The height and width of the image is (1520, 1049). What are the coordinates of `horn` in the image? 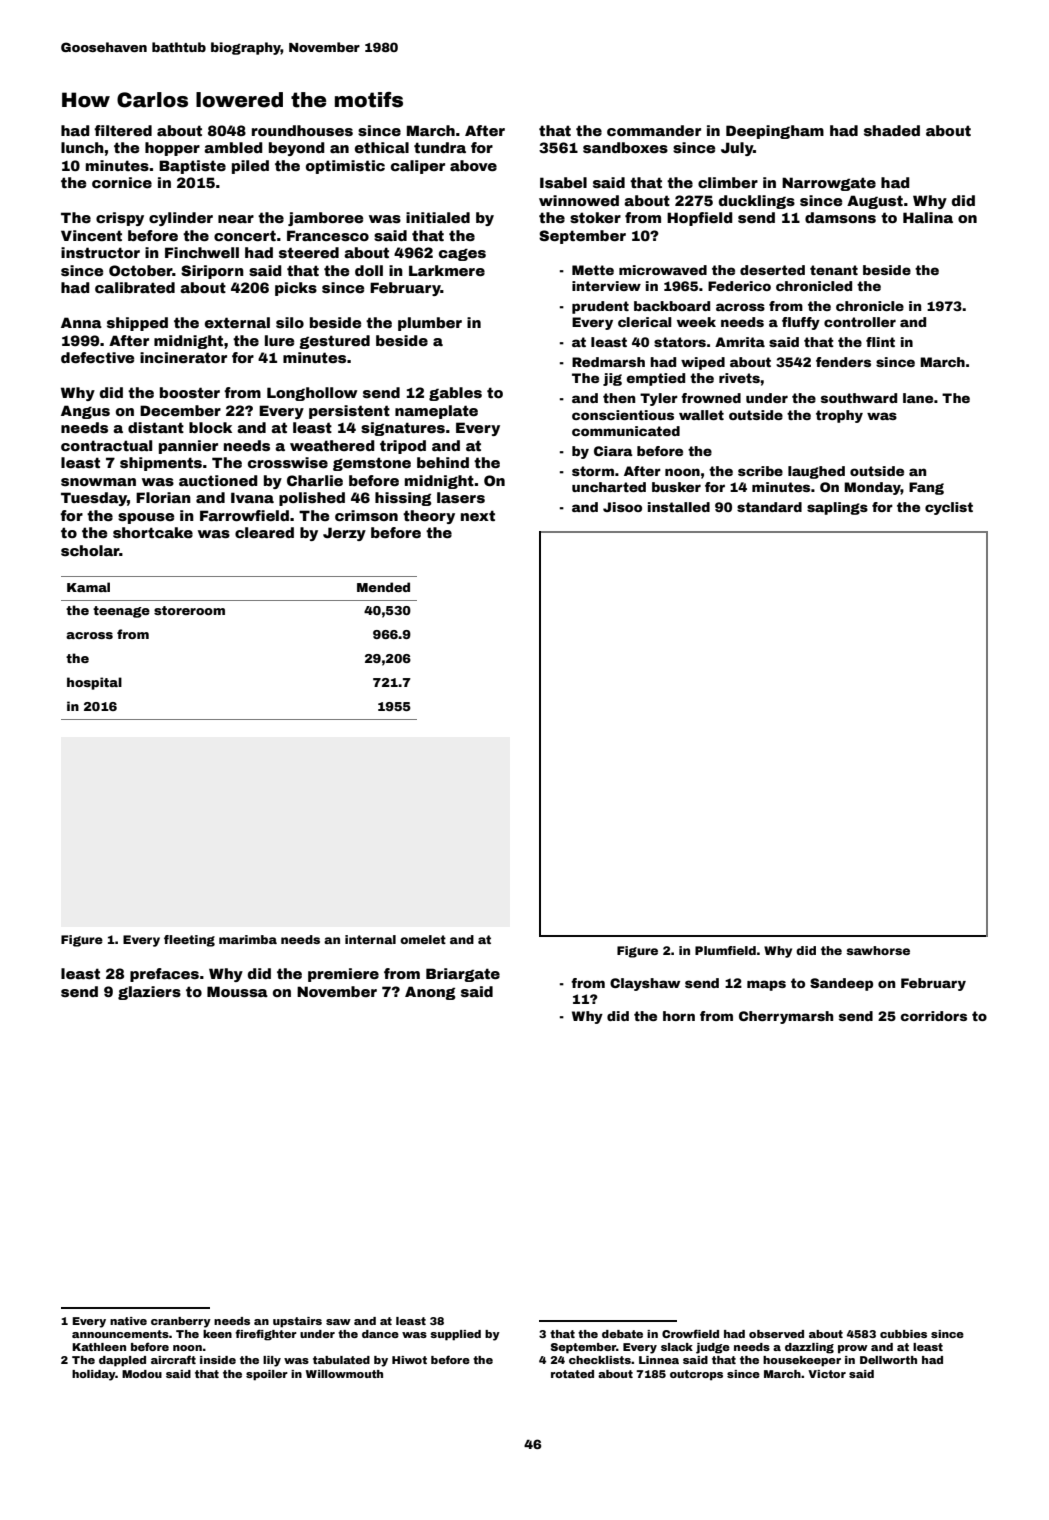 It's located at (679, 1016).
